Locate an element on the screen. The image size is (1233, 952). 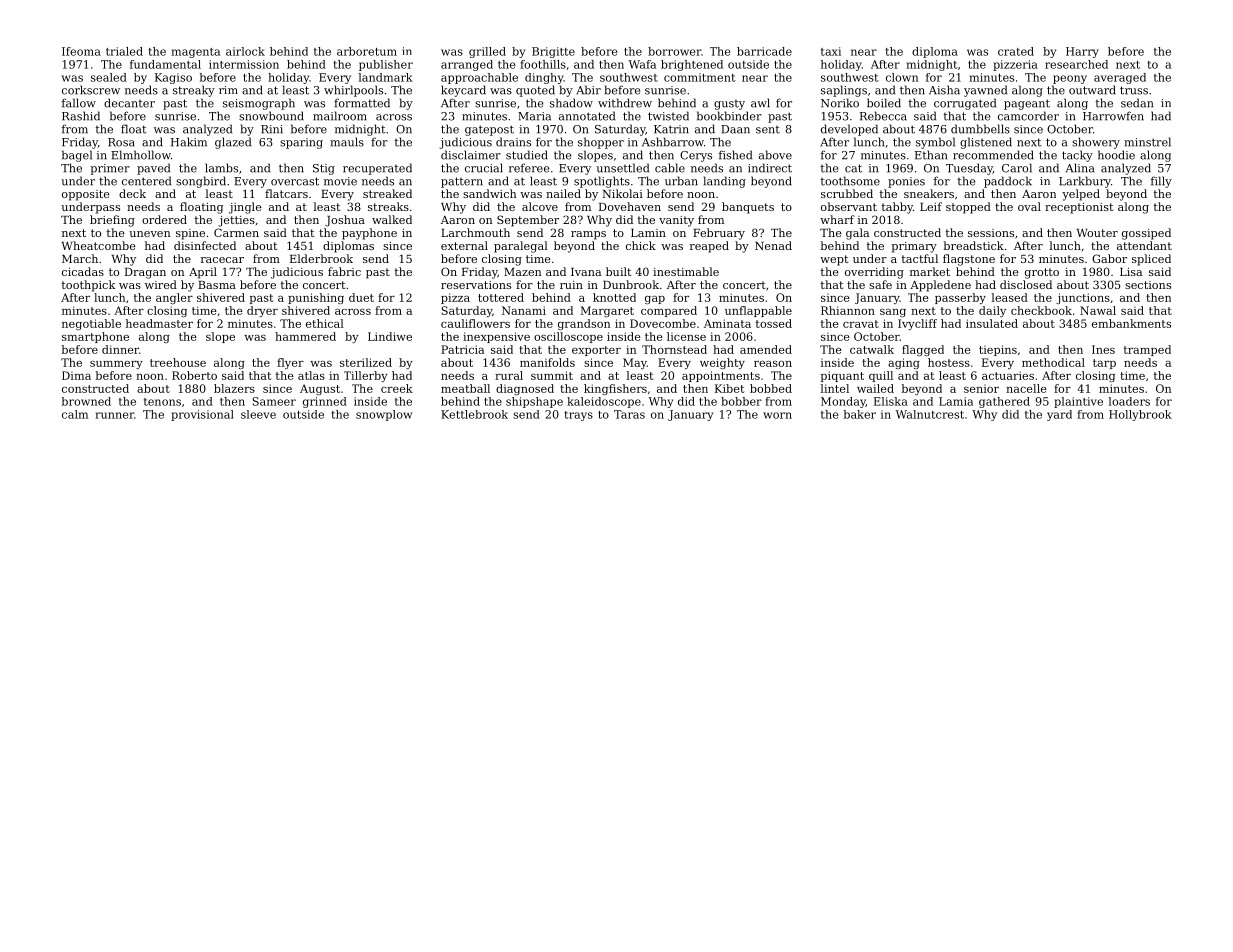
disinfected is located at coordinates (205, 245).
